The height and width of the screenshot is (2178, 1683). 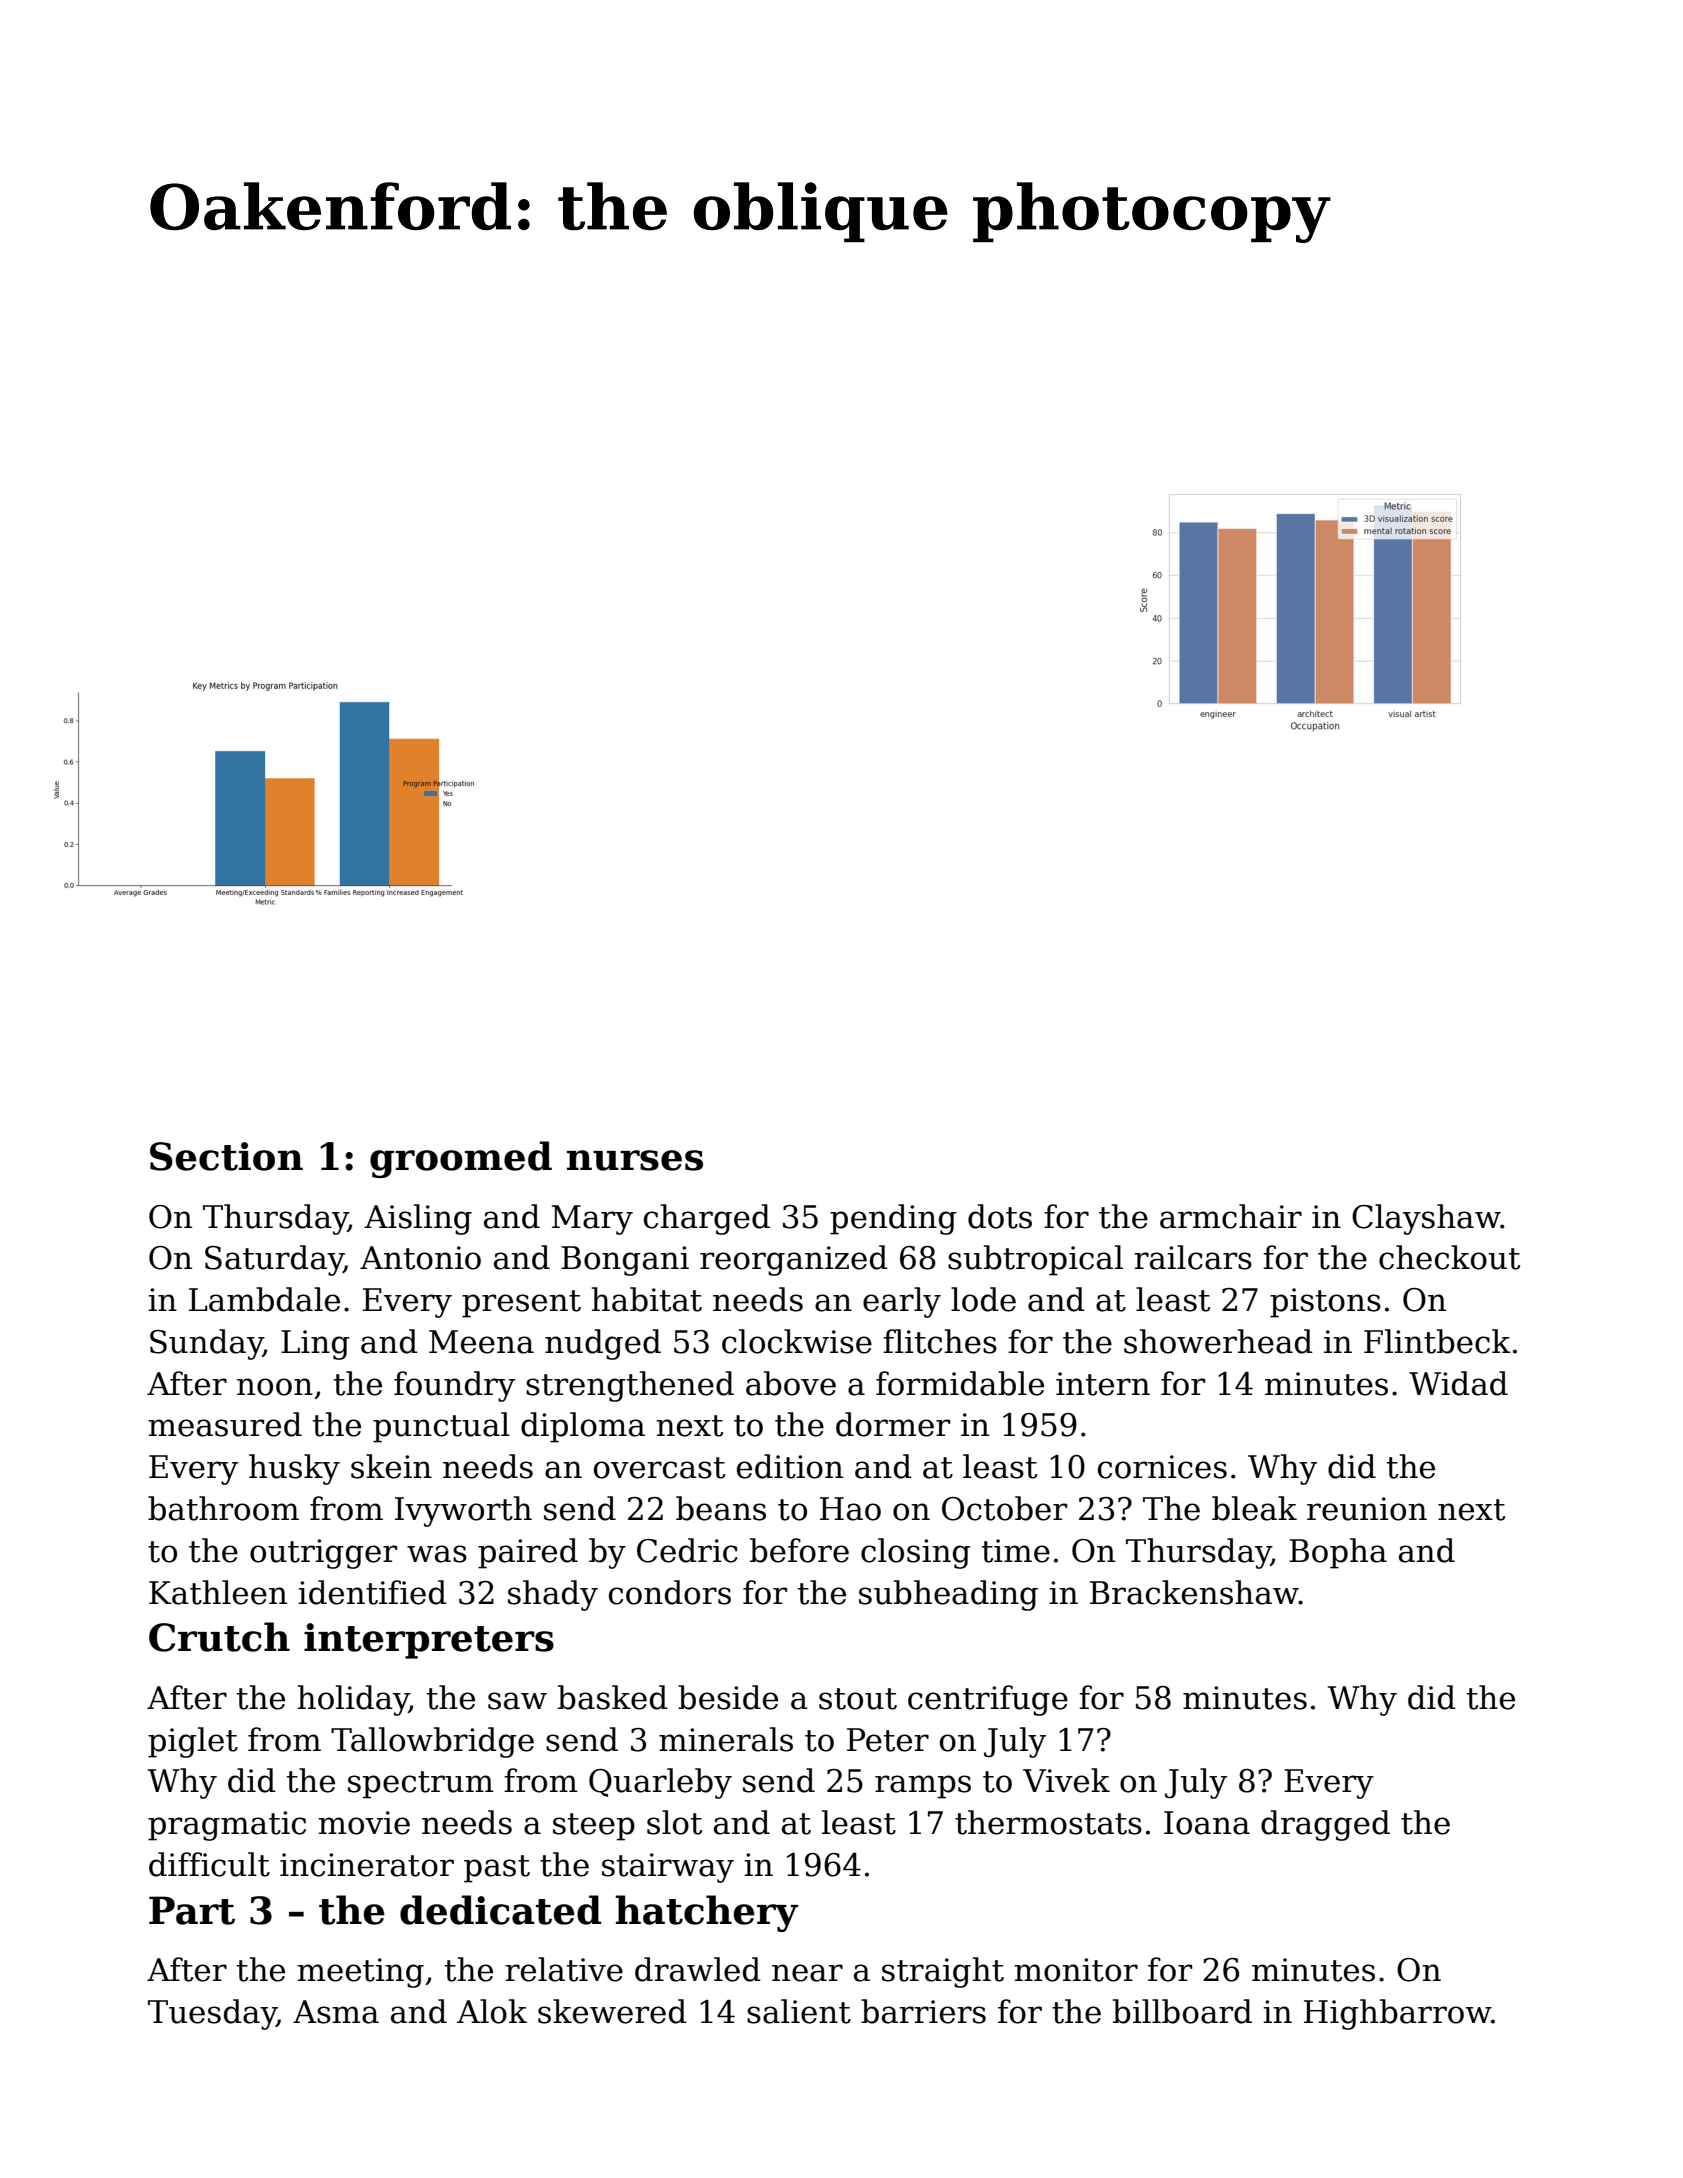 I want to click on Peter, so click(x=888, y=1740).
